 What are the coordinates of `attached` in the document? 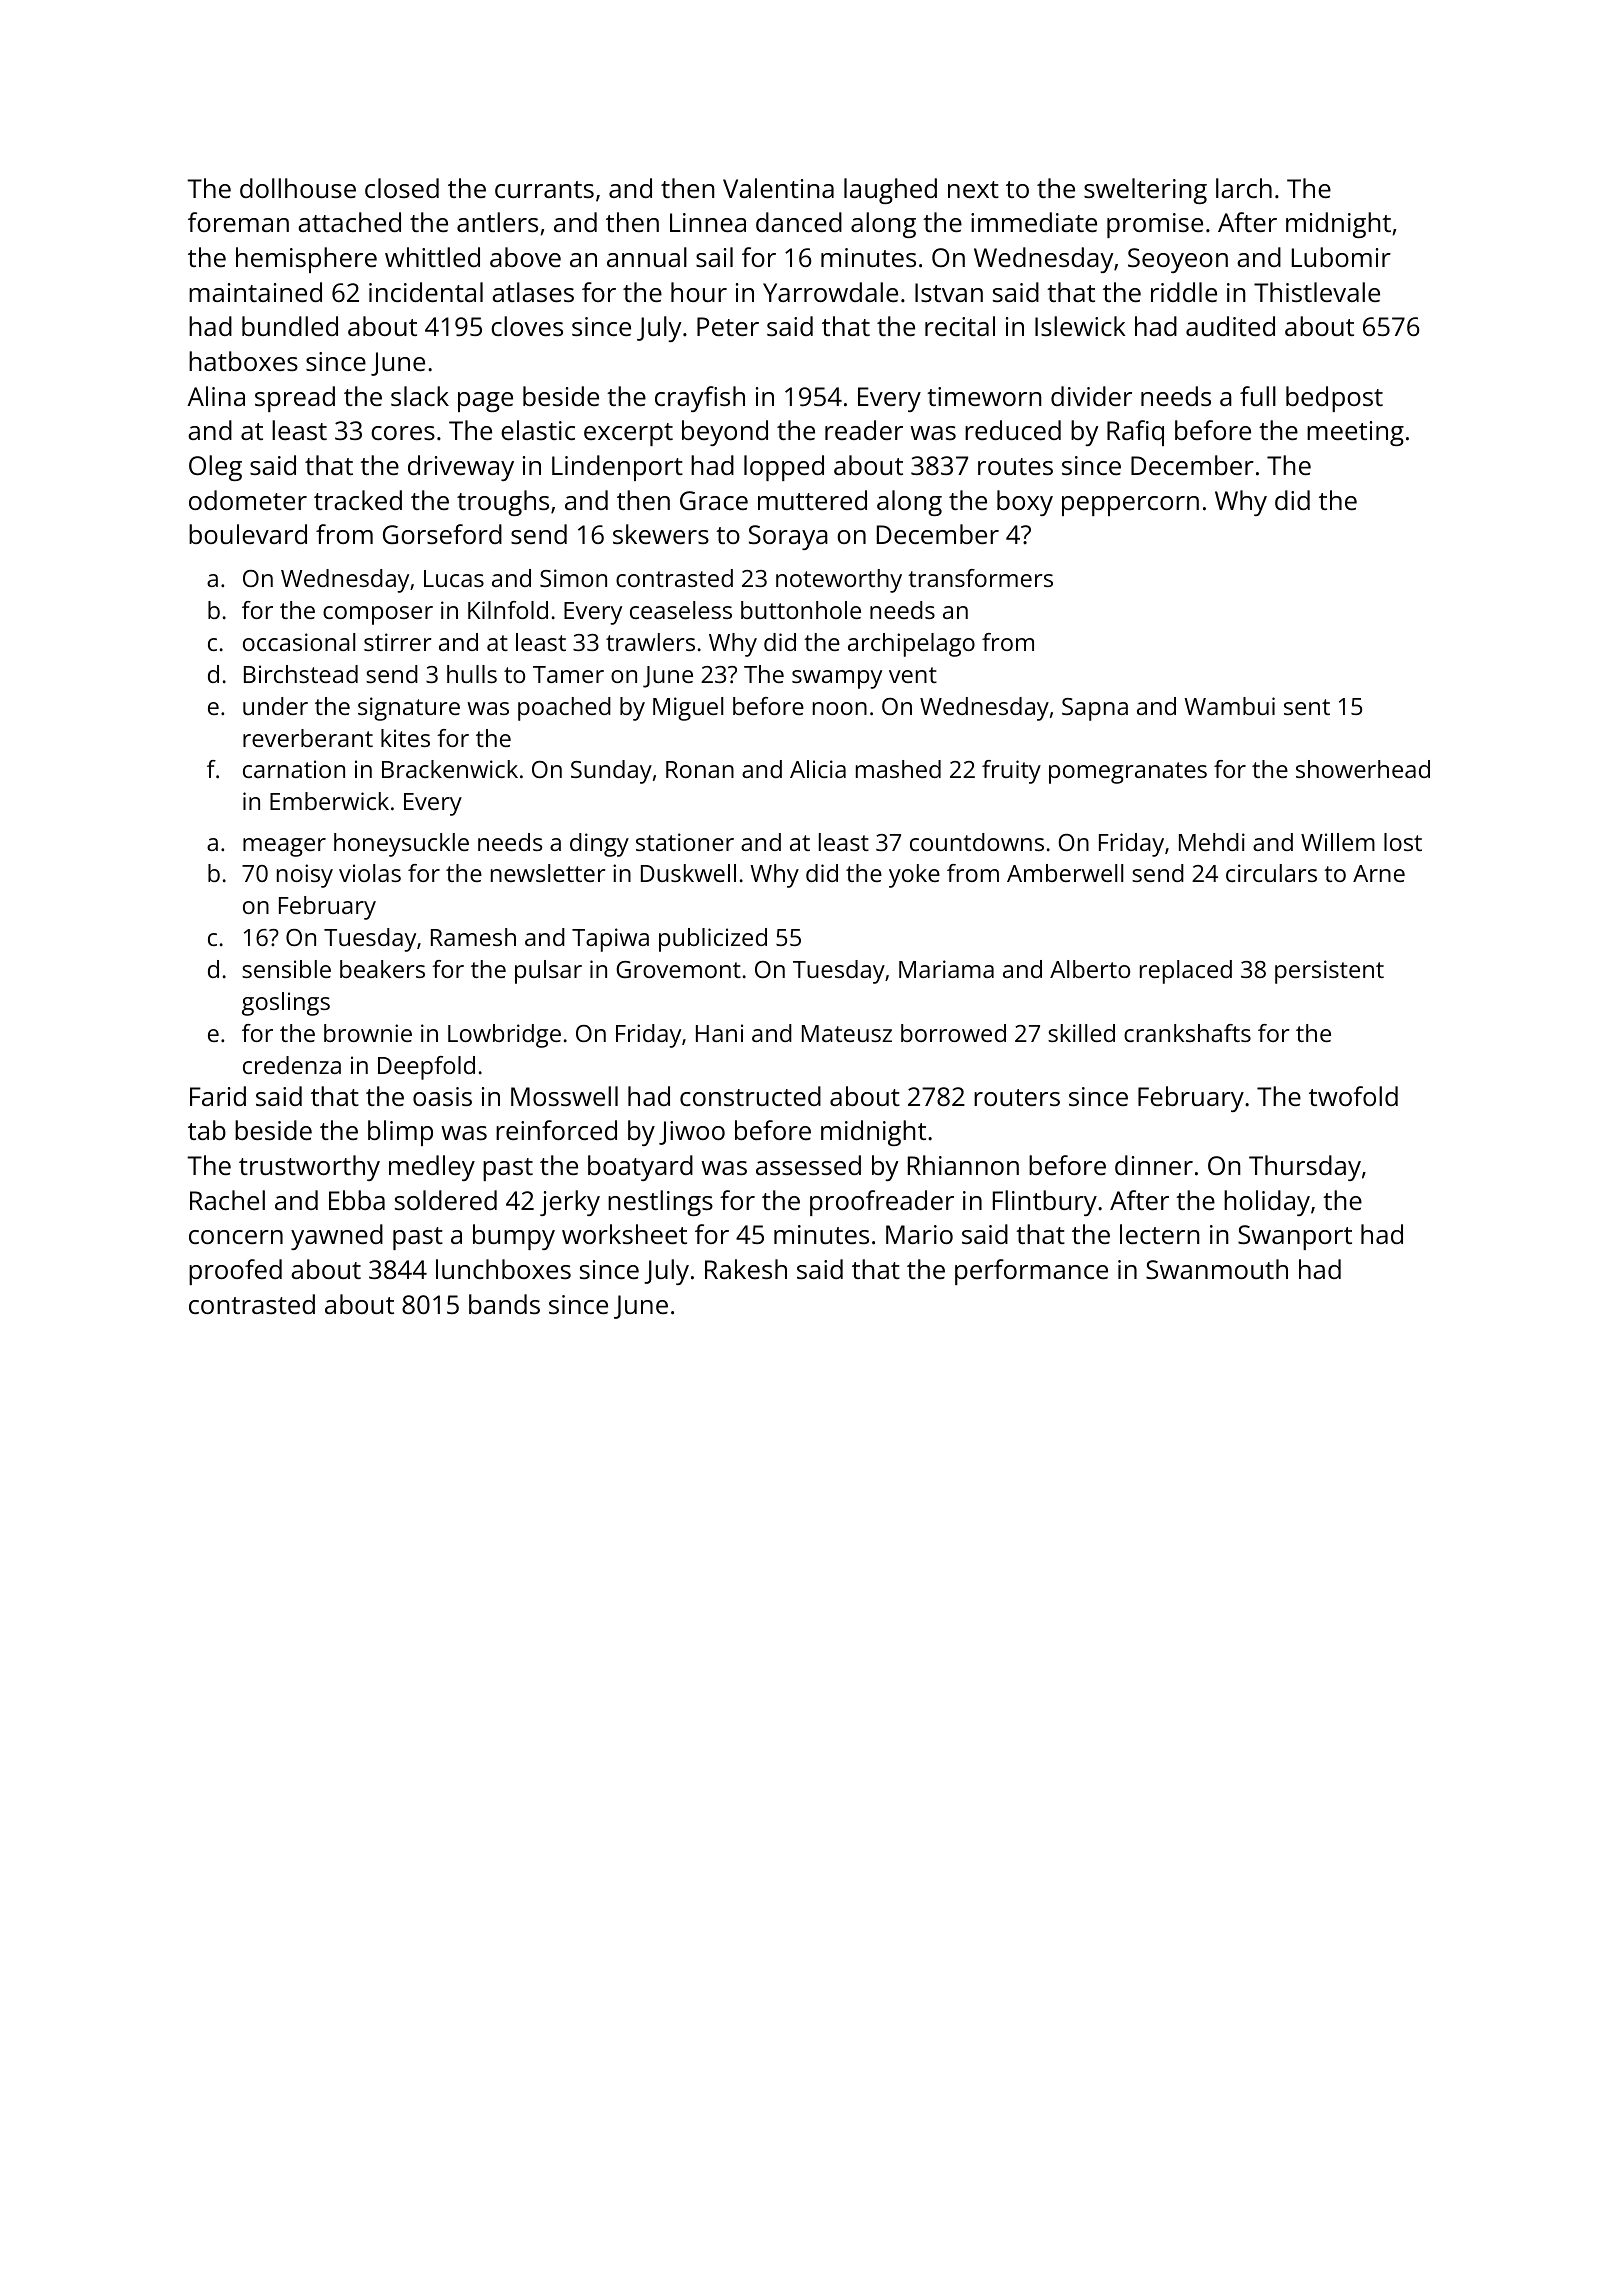 It's located at (349, 222).
